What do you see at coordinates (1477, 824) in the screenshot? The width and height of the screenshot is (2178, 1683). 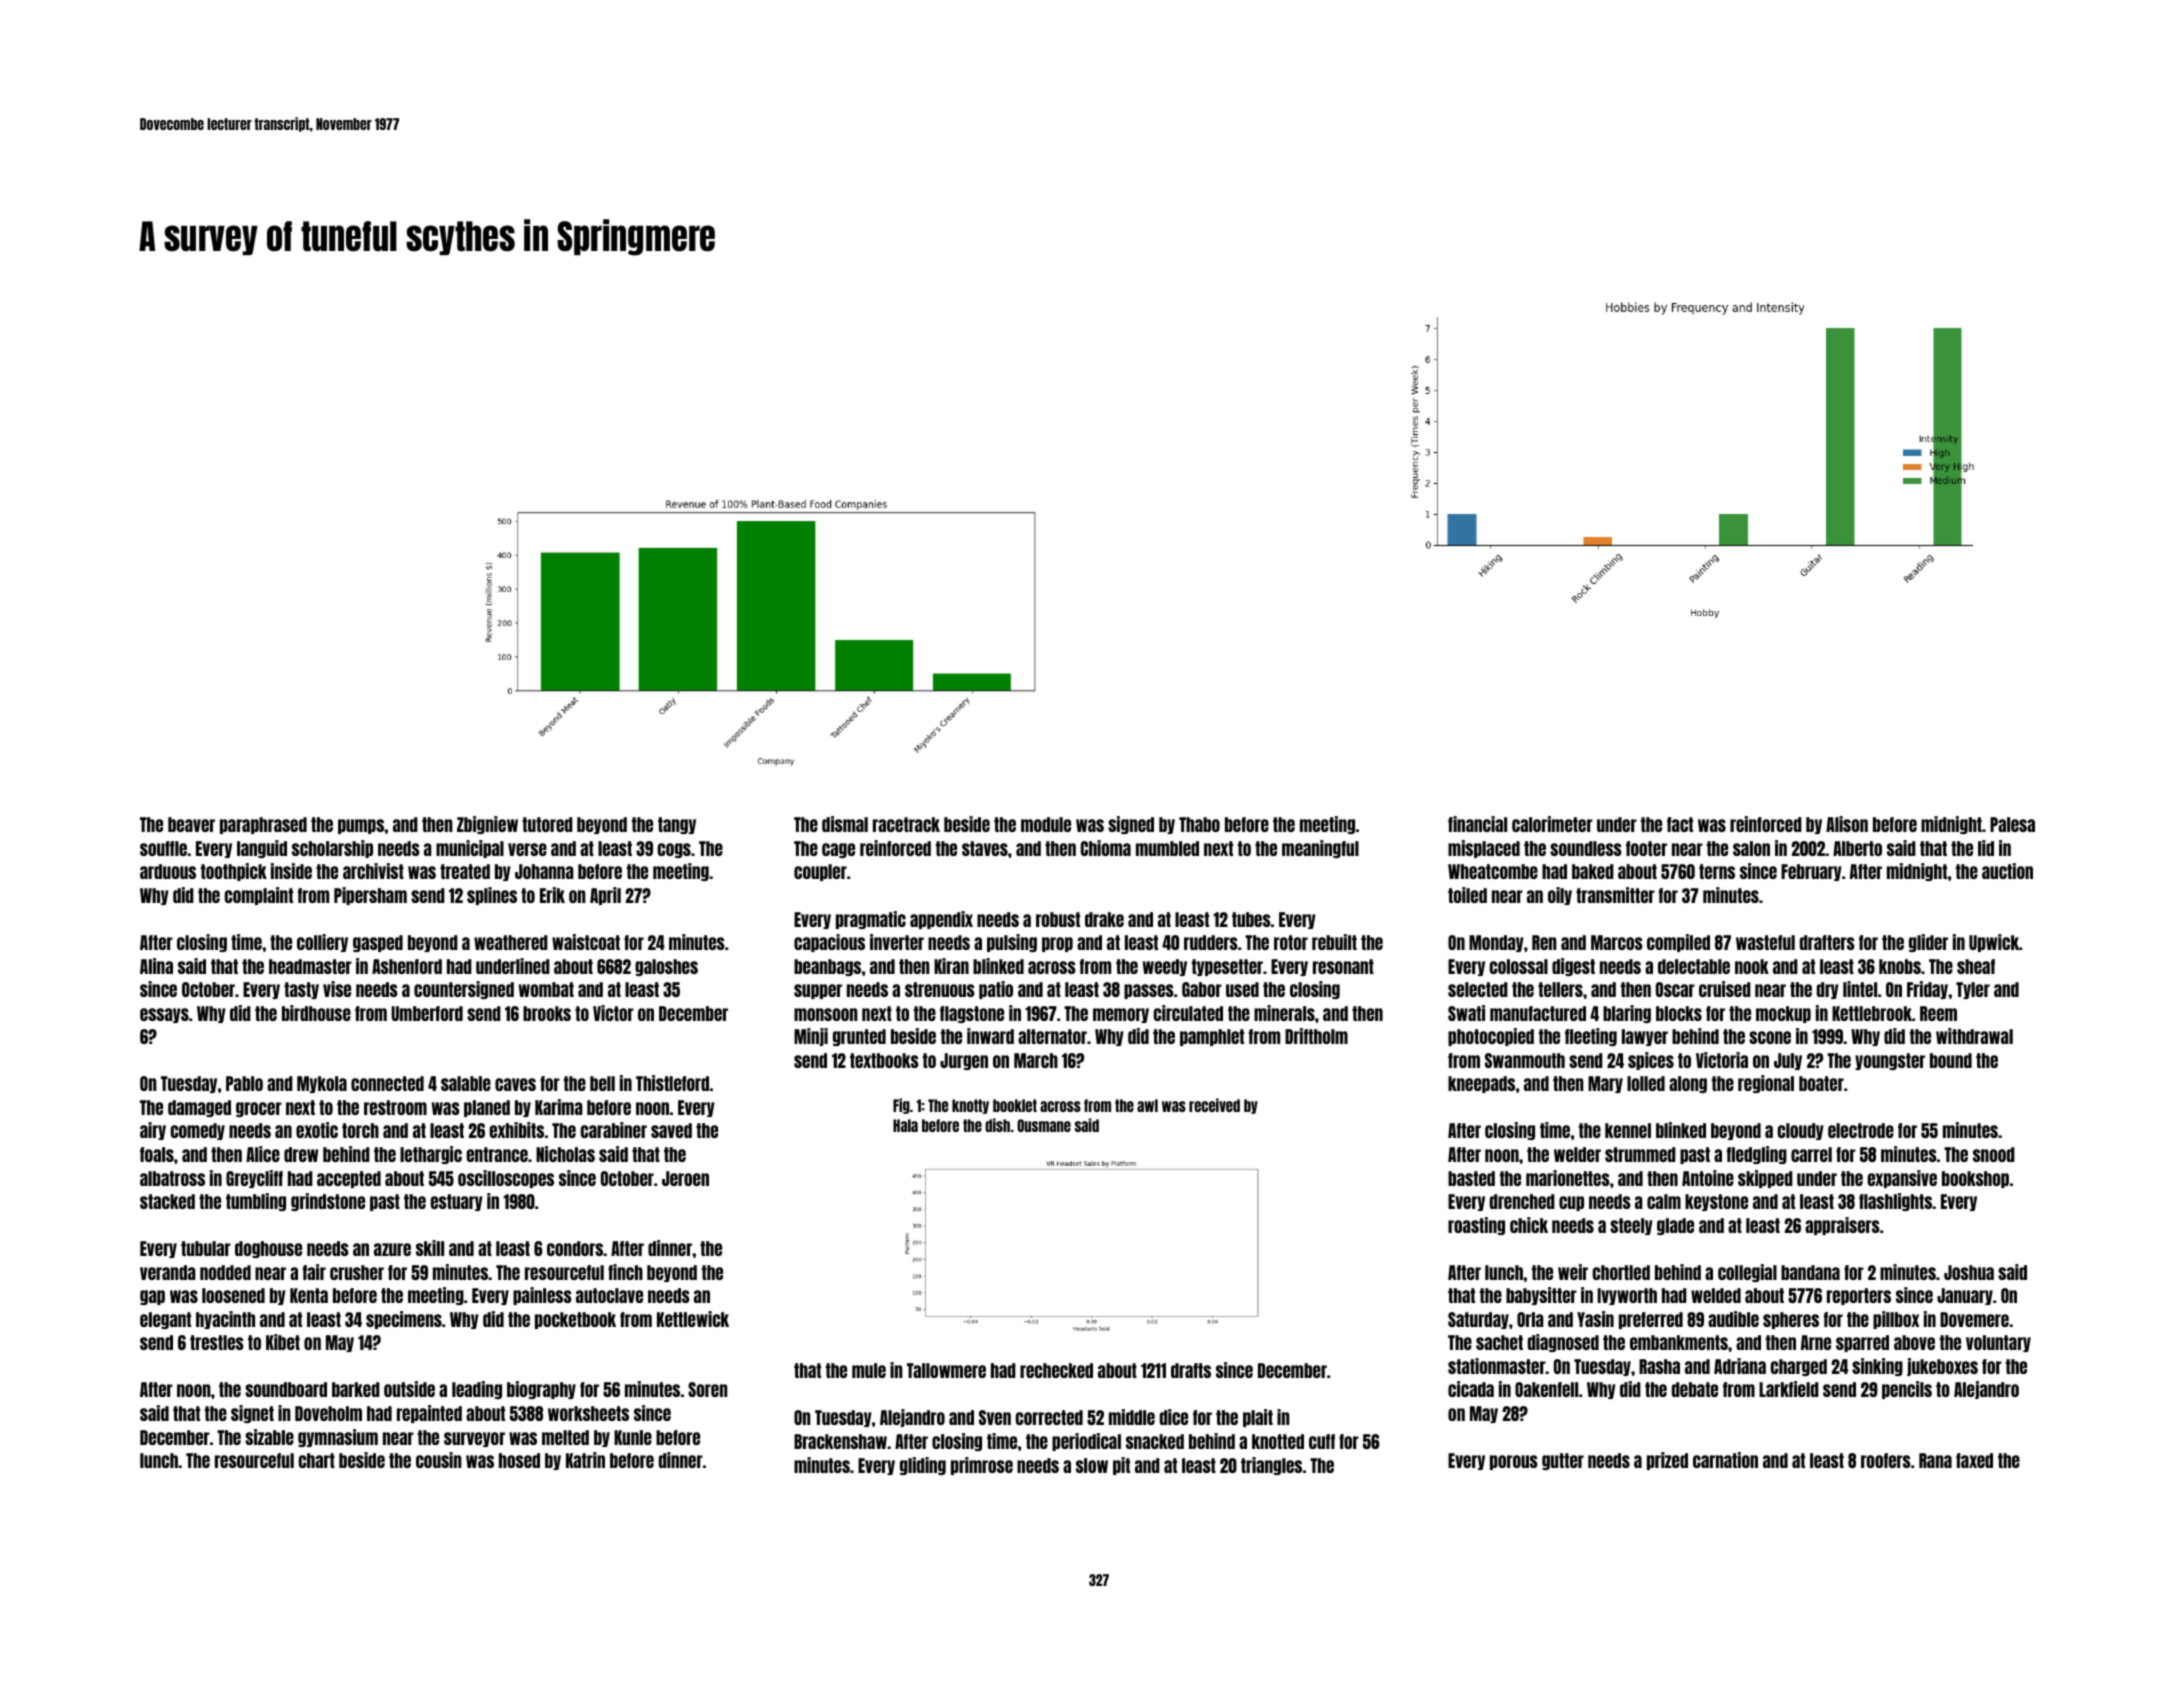 I see `financial` at bounding box center [1477, 824].
